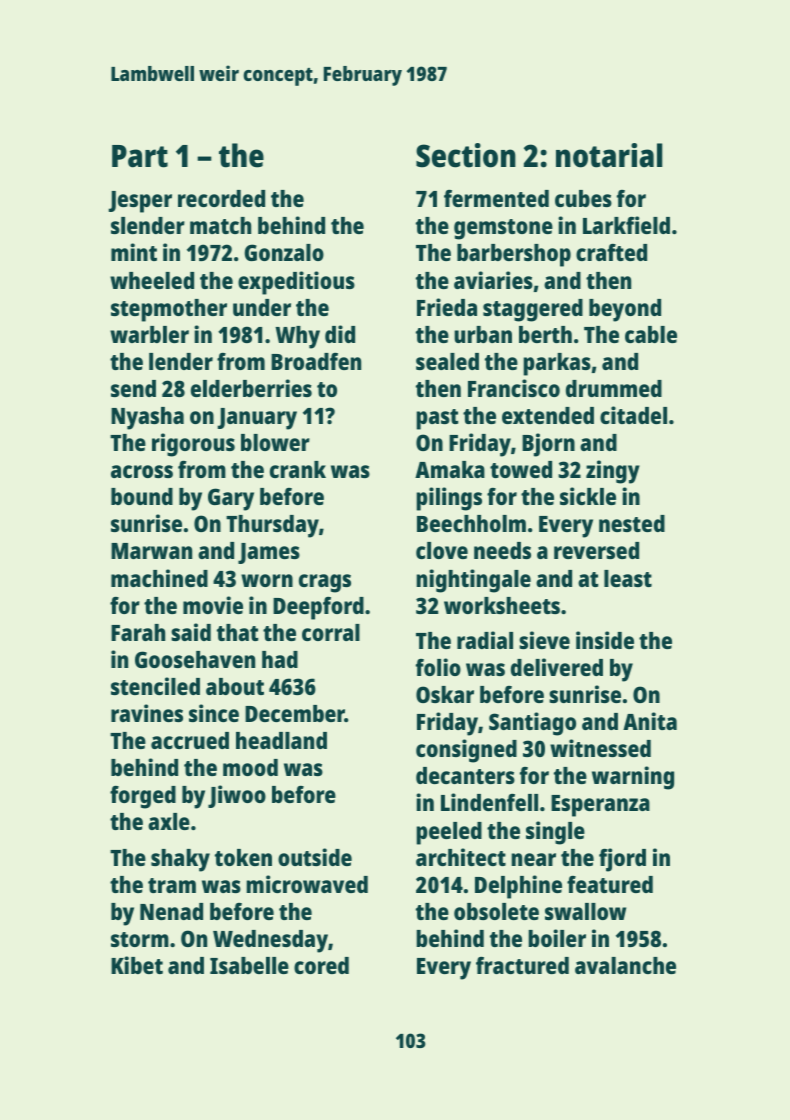 The width and height of the image is (790, 1120). Describe the element at coordinates (610, 884) in the image. I see `featured` at that location.
